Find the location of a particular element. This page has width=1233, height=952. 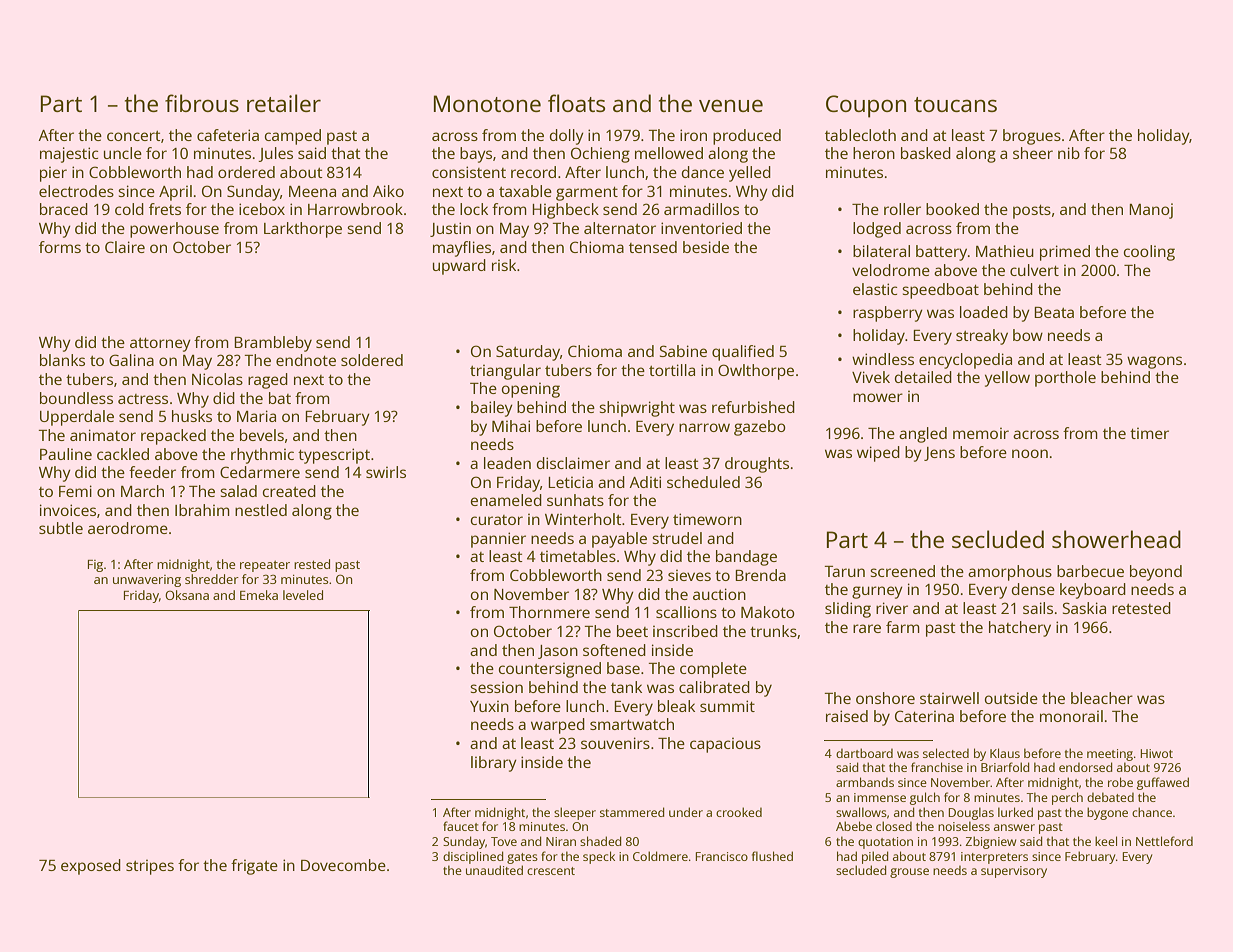

dance is located at coordinates (703, 172).
